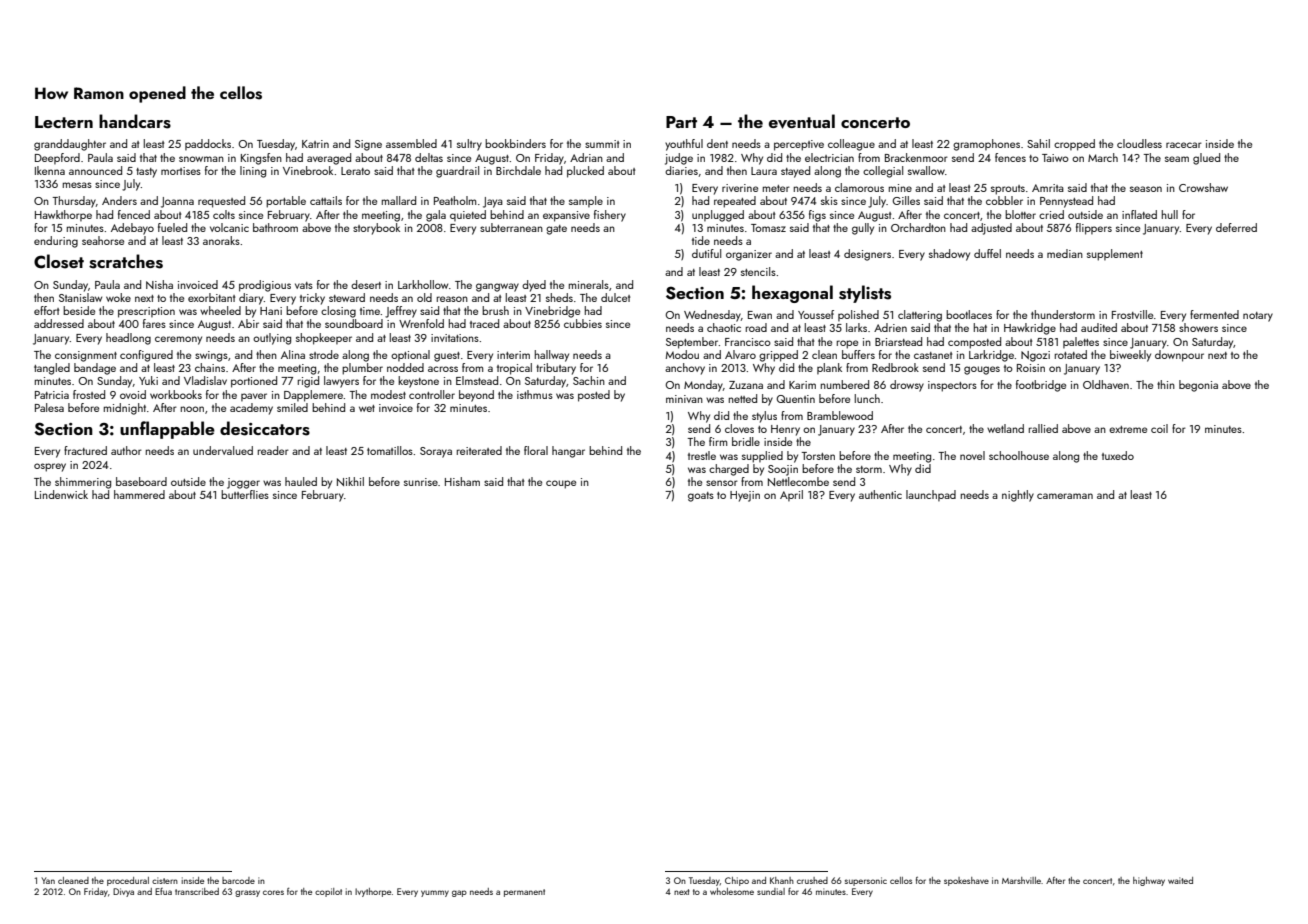 Image resolution: width=1308 pixels, height=924 pixels. I want to click on audited, so click(1099, 327).
